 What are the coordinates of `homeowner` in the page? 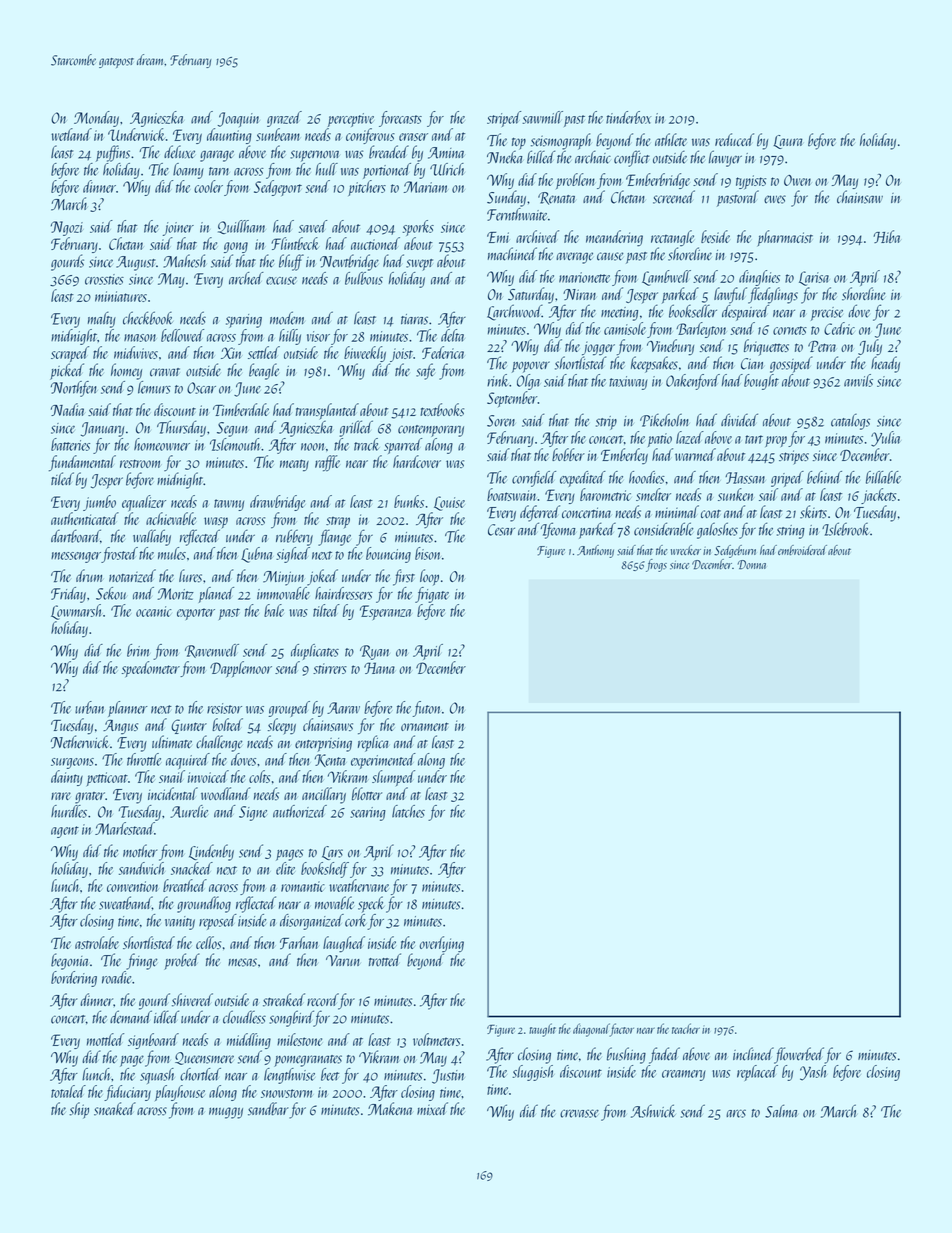 It's located at (162, 444).
